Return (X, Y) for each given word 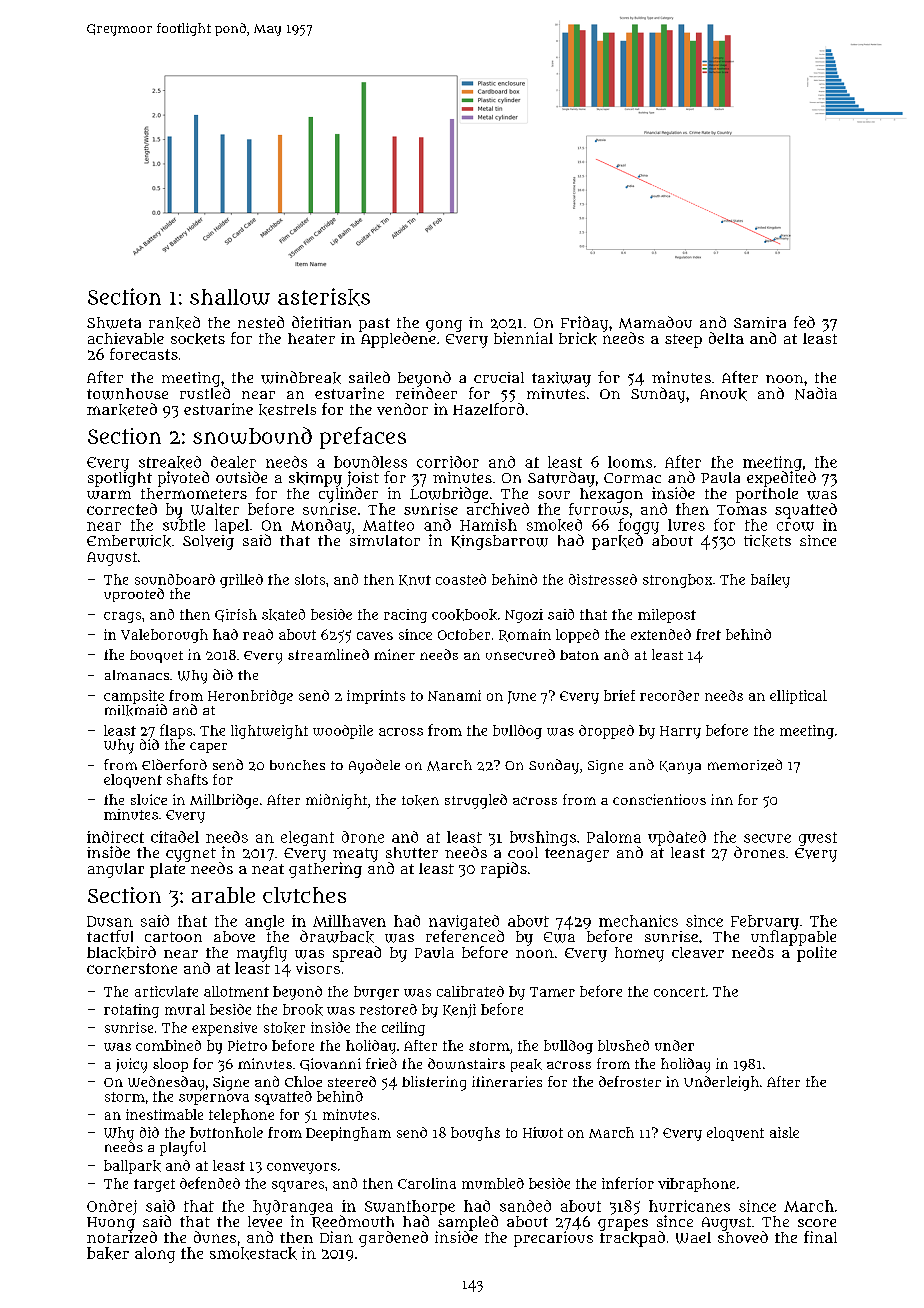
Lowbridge (449, 495)
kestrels (287, 410)
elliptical (798, 697)
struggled (476, 801)
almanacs (137, 675)
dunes (215, 1237)
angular (116, 870)
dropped (606, 732)
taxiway (561, 379)
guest (818, 839)
